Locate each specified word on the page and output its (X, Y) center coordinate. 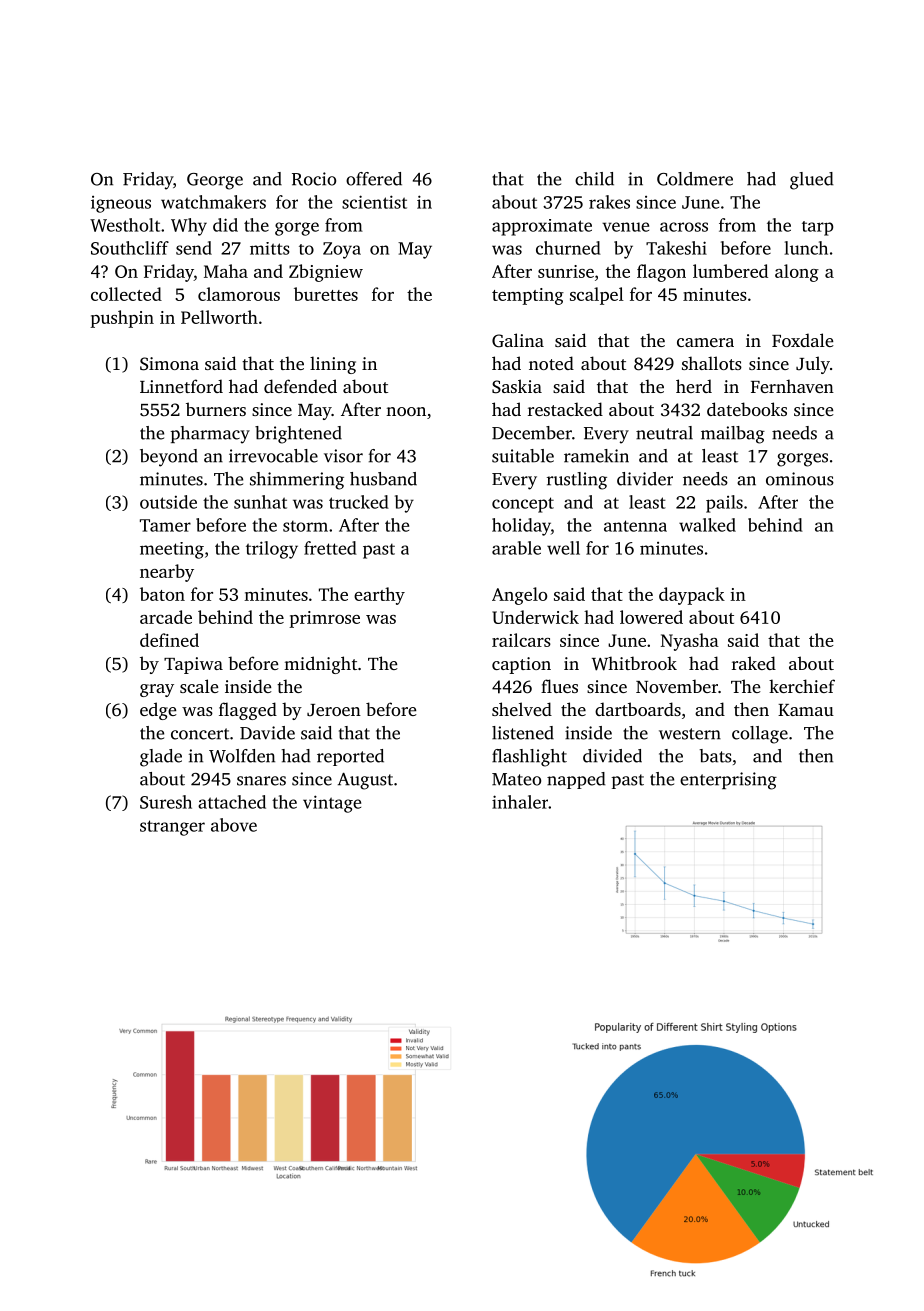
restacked (565, 409)
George (215, 181)
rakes (609, 202)
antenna (635, 526)
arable (516, 548)
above (234, 825)
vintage (332, 804)
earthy (379, 596)
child (594, 179)
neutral (664, 433)
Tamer (165, 525)
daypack (692, 596)
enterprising (728, 781)
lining (333, 365)
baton (162, 594)
